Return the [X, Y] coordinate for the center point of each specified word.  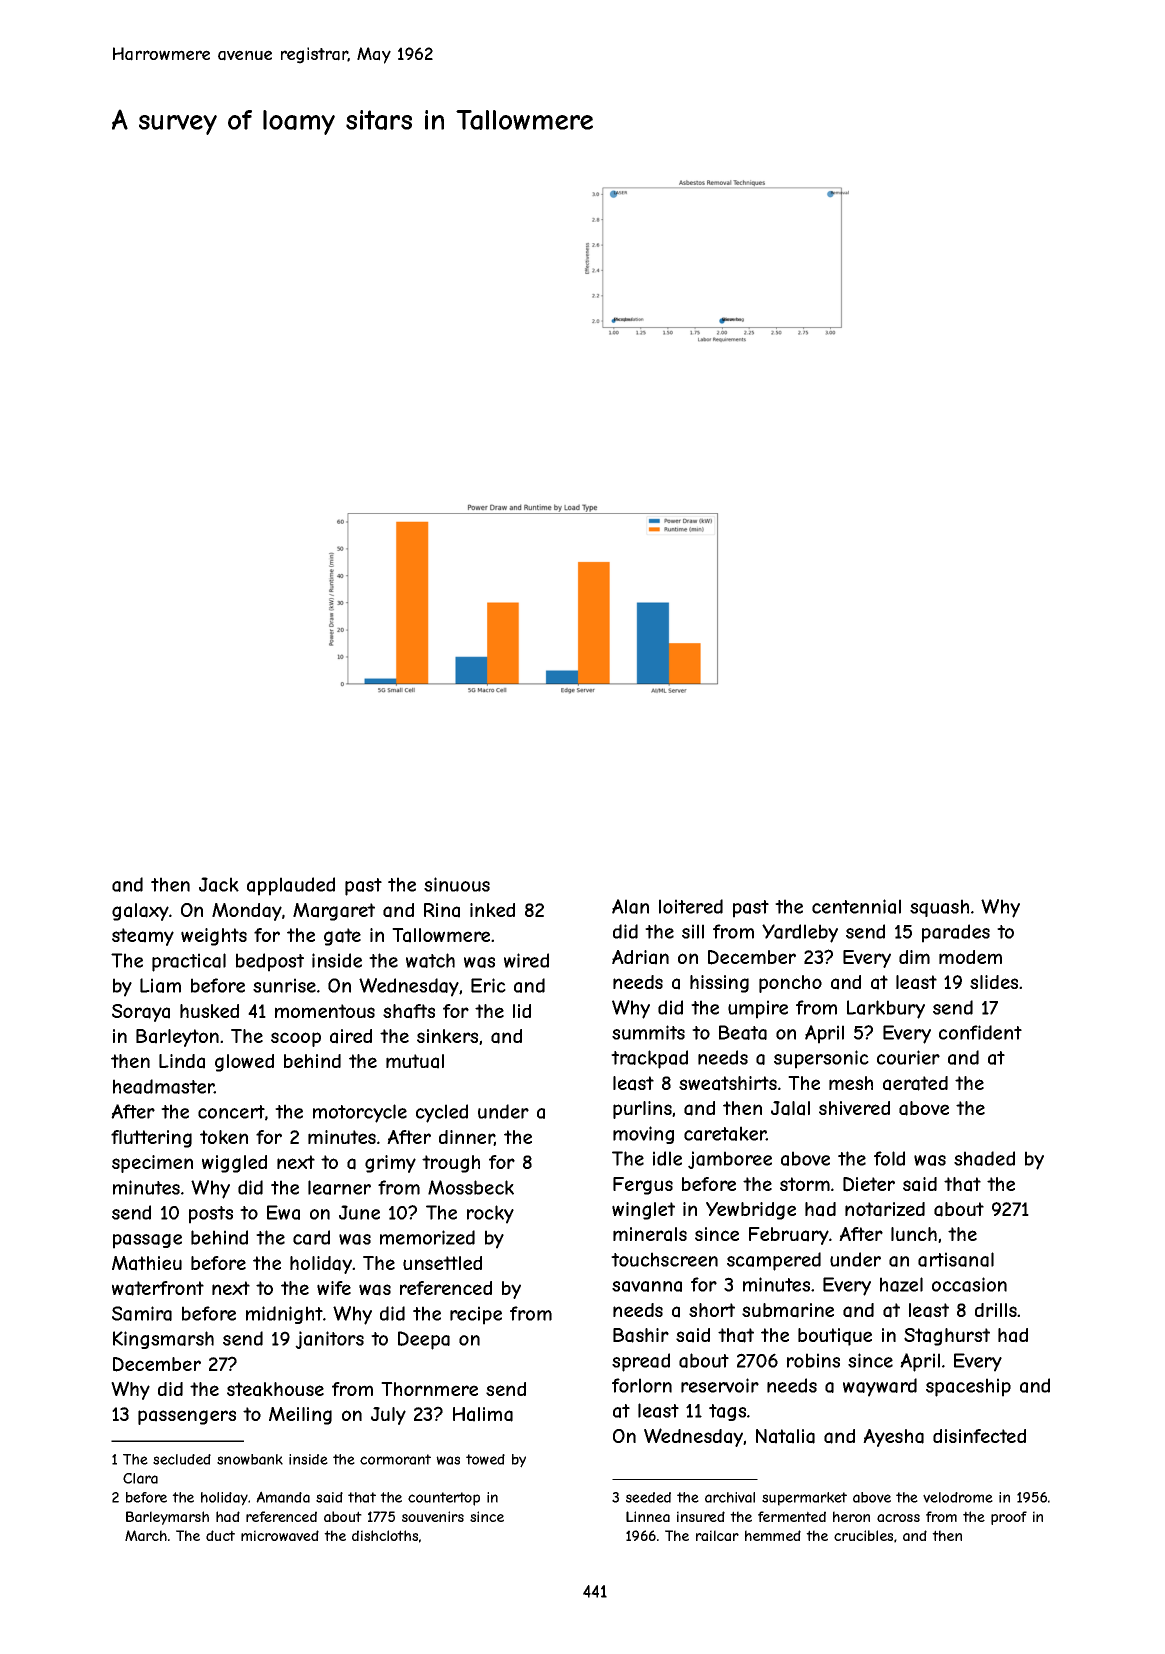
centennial [856, 906]
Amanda [283, 1497]
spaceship [968, 1387]
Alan [630, 906]
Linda [182, 1061]
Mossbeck [471, 1187]
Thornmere [429, 1389]
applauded [291, 886]
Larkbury [886, 1009]
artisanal [956, 1259]
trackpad [649, 1059]
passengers [187, 1417]
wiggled [234, 1164]
